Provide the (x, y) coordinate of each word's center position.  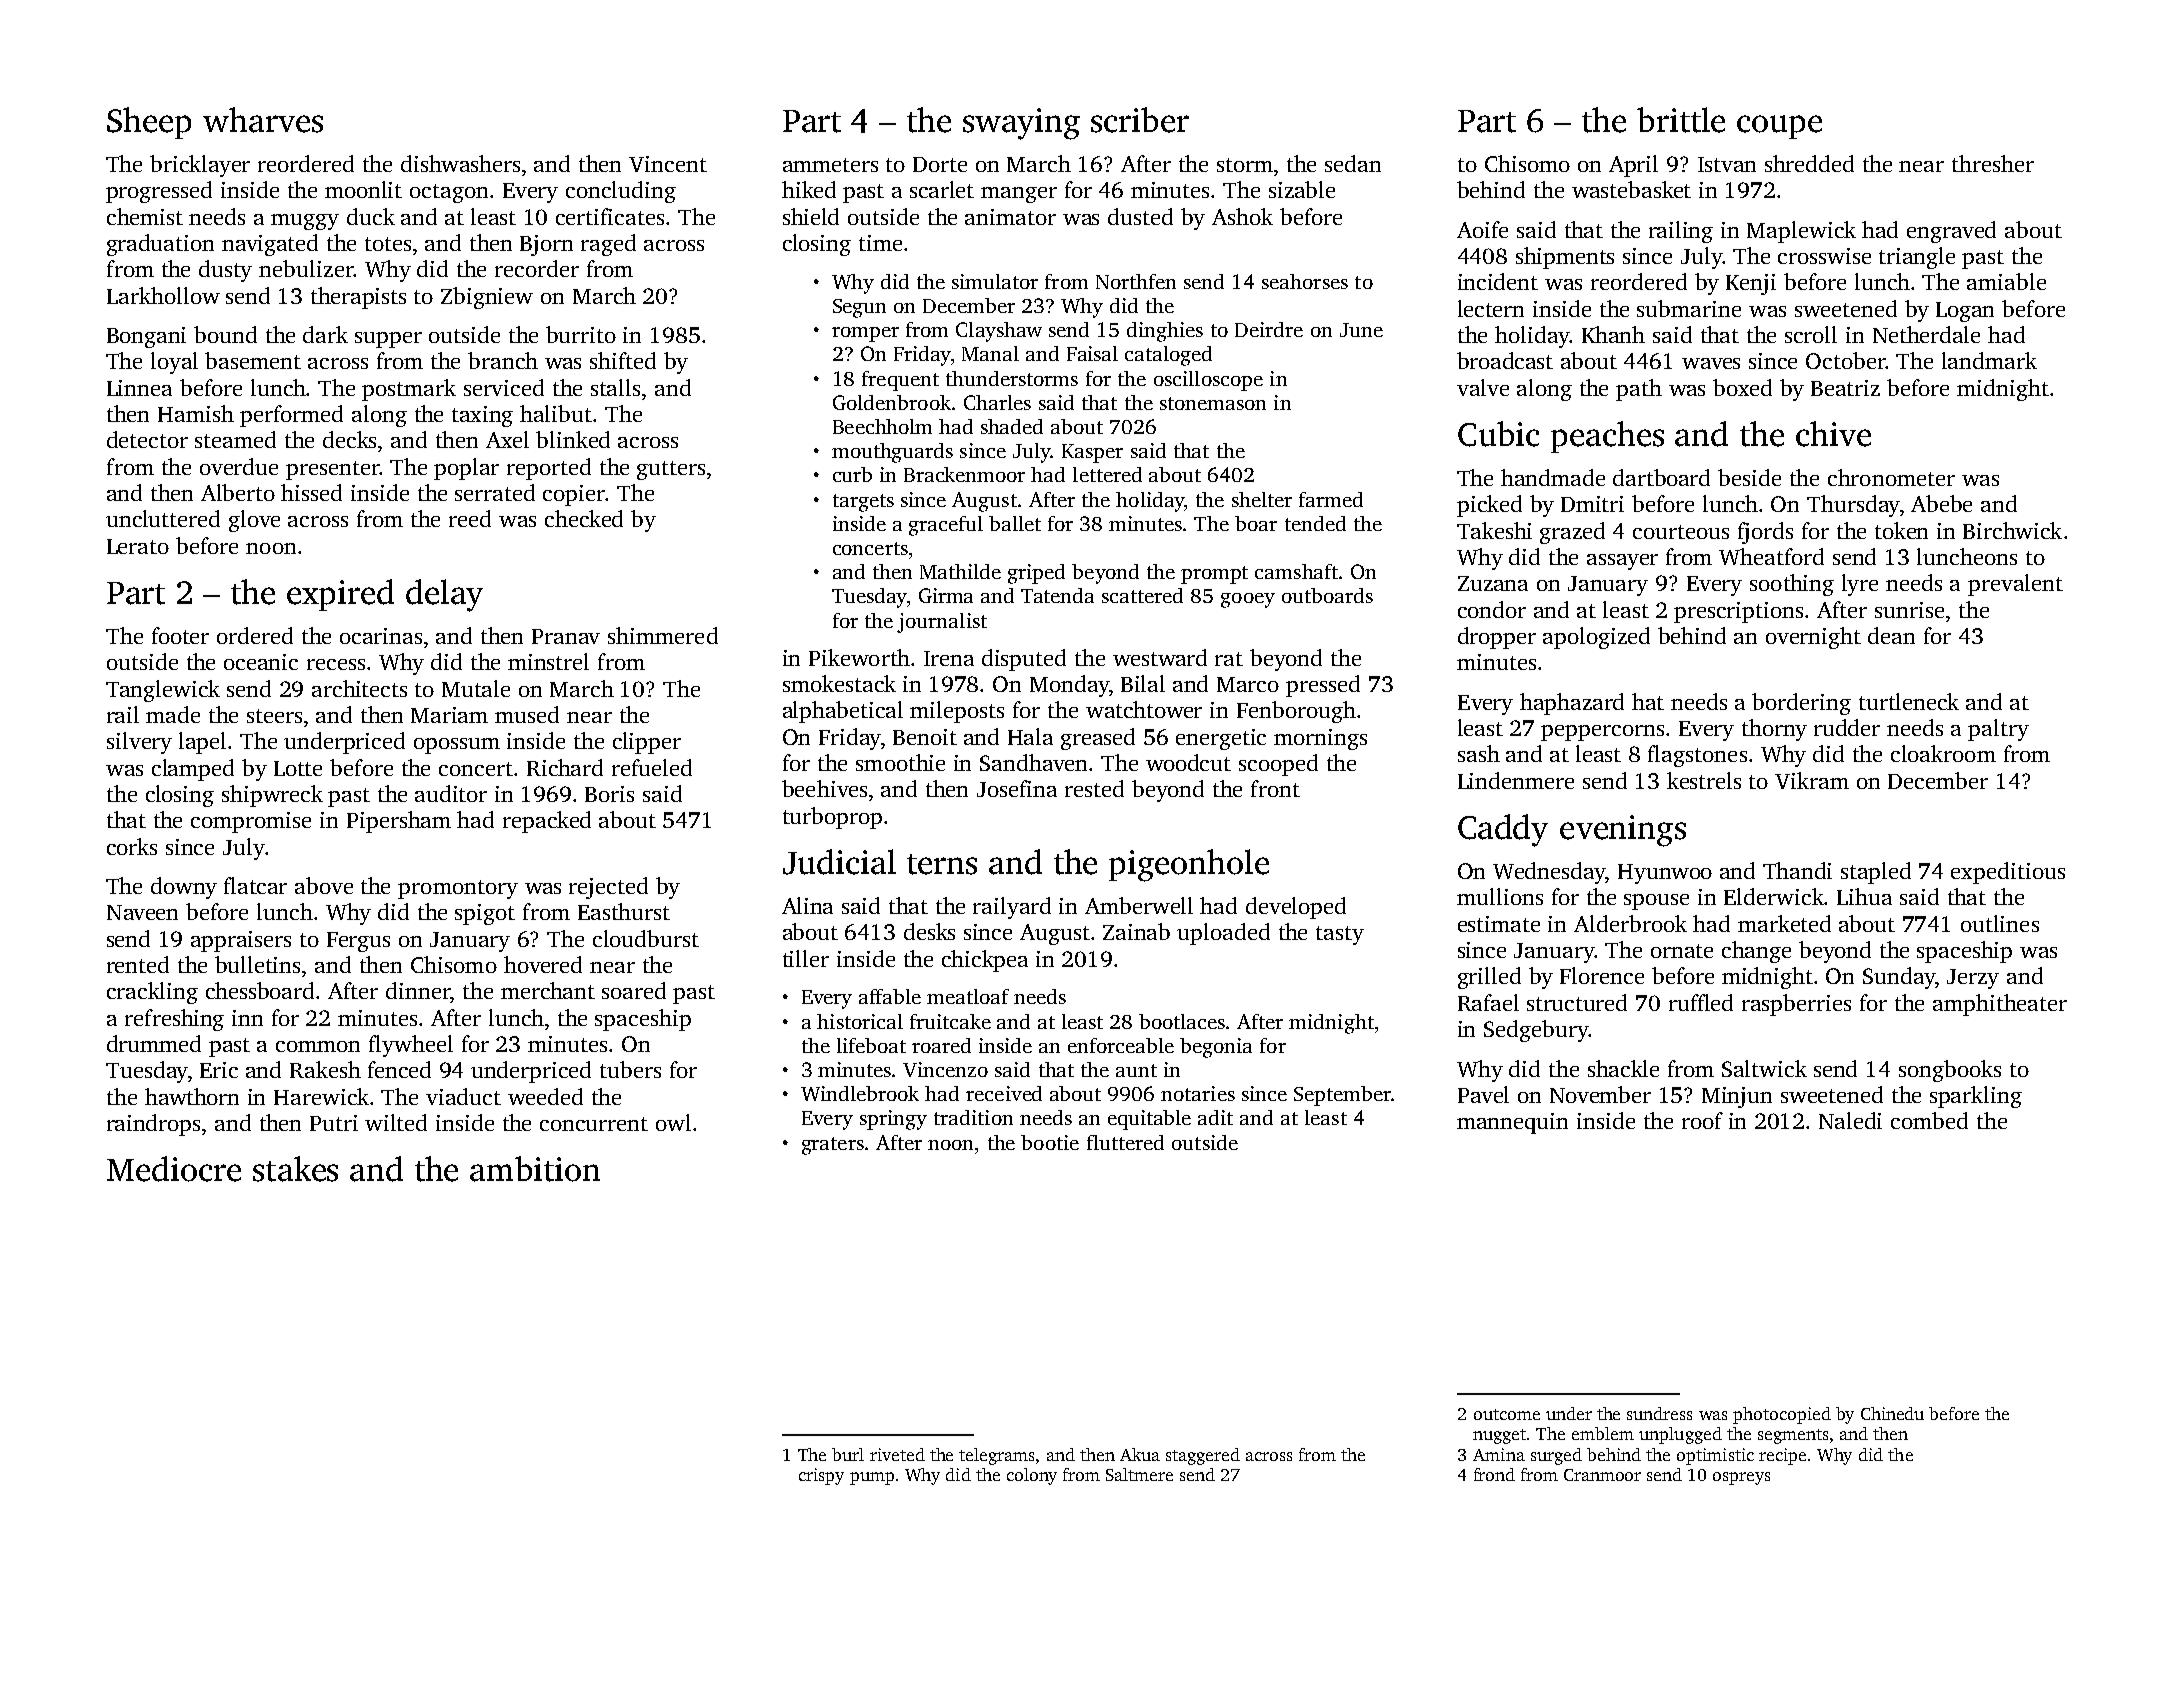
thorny (1774, 730)
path (1639, 390)
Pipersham (399, 822)
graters (833, 1146)
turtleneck (1909, 701)
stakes (295, 1169)
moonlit (363, 189)
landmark (1989, 360)
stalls (615, 387)
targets (863, 503)
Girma (946, 595)
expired (340, 595)
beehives (824, 788)
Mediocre (174, 1169)
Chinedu (1892, 1413)
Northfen (1136, 281)
